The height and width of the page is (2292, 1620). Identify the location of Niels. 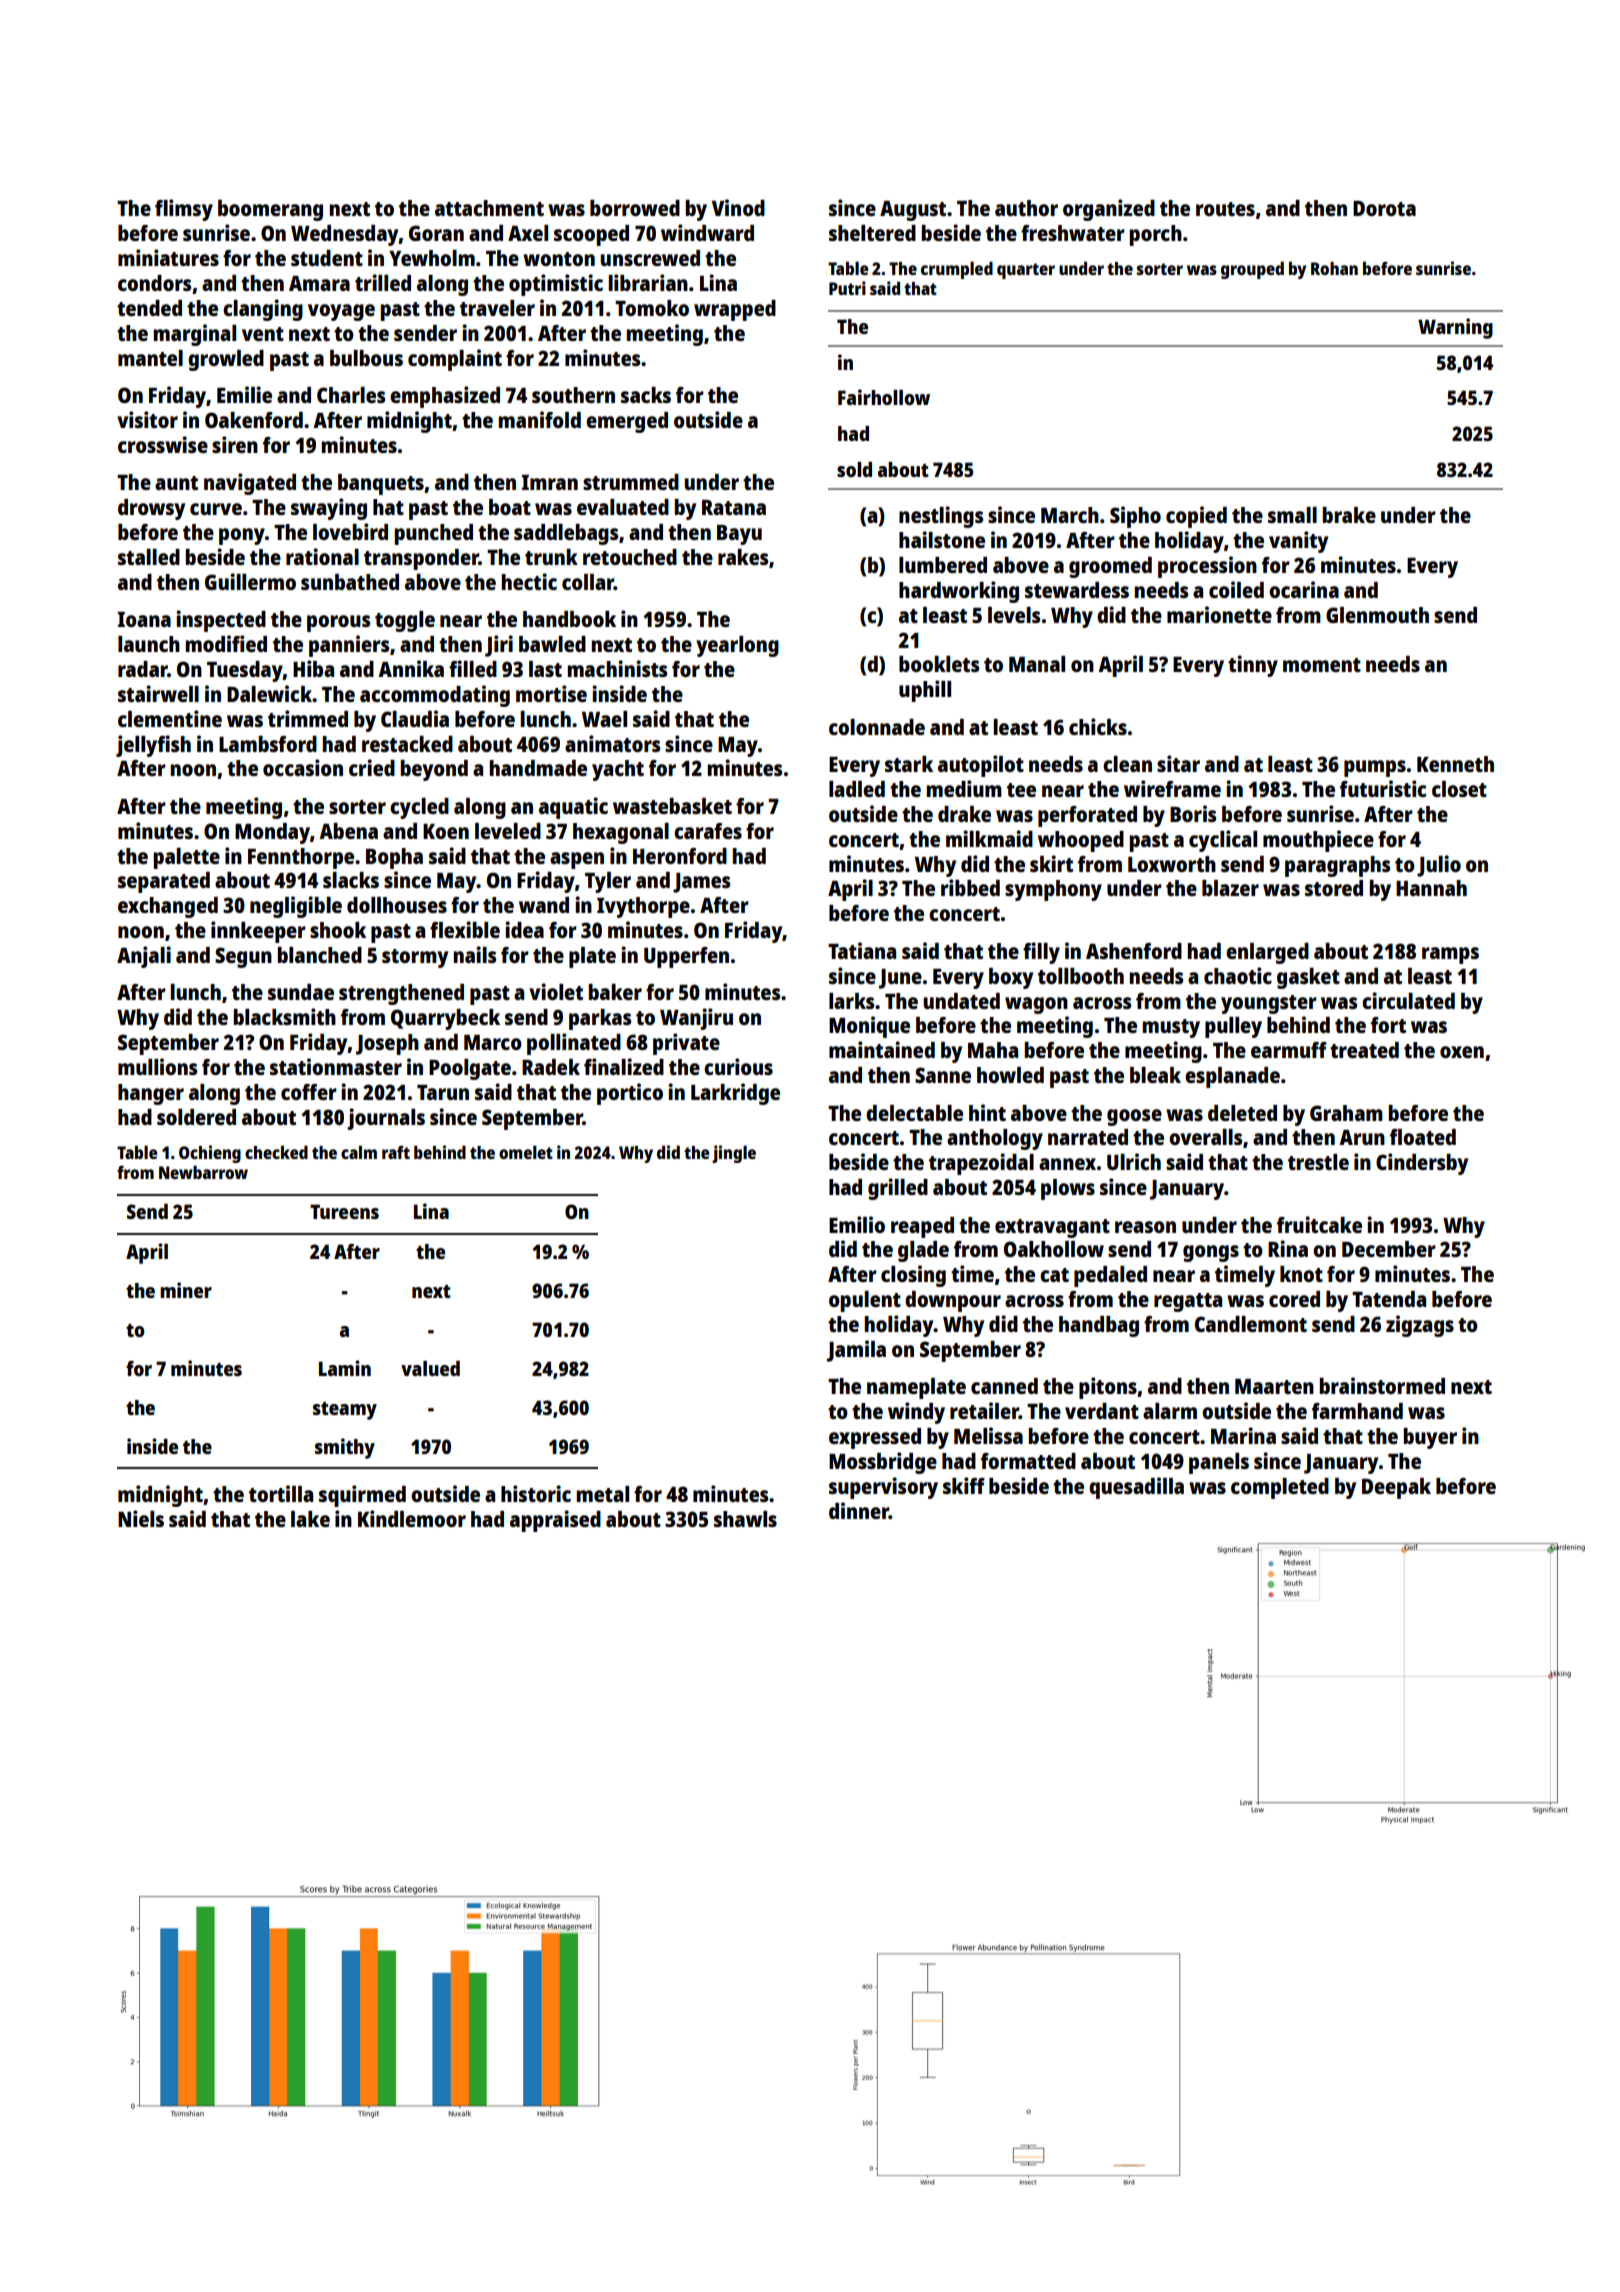
(141, 1518).
